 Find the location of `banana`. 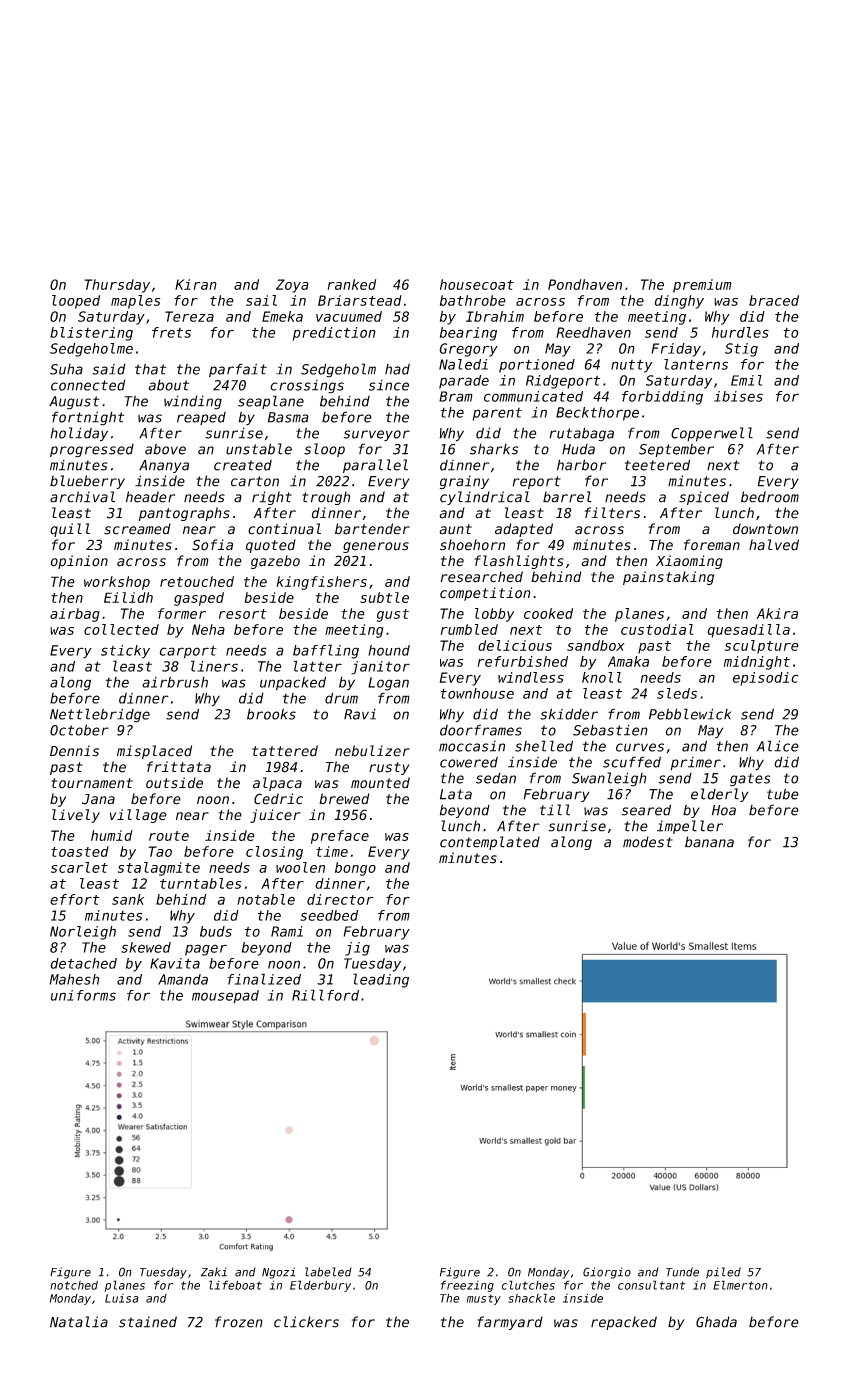

banana is located at coordinates (709, 842).
